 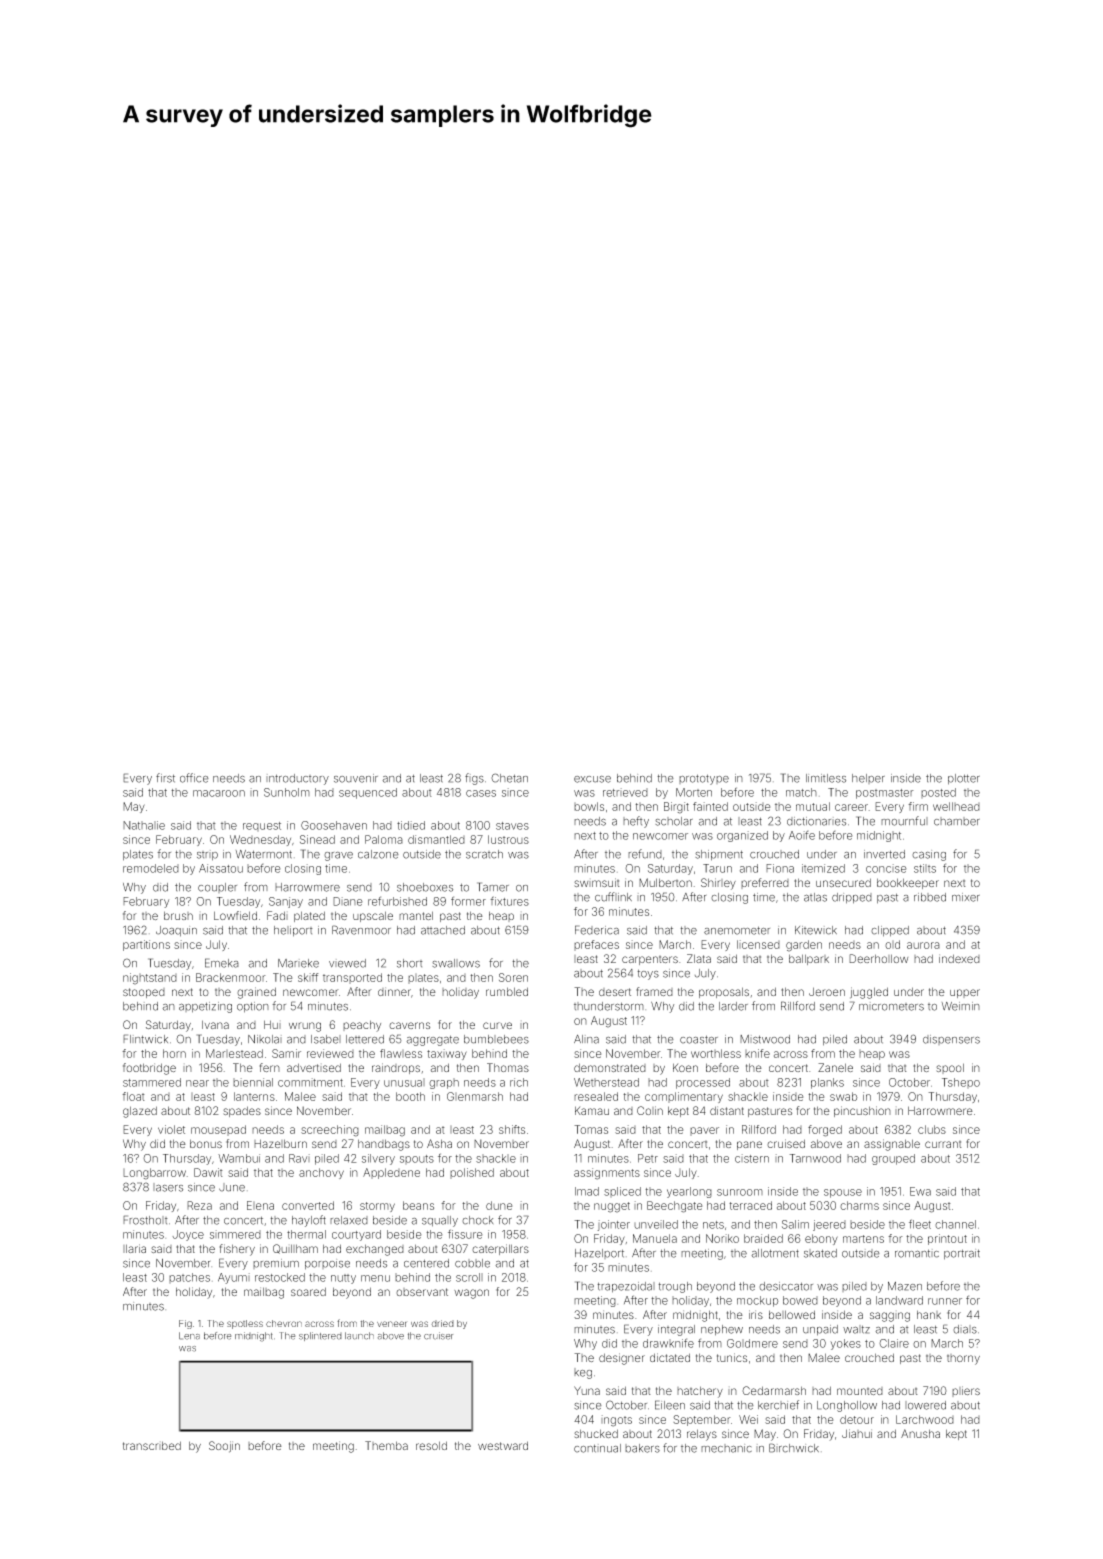 I want to click on Soojin, so click(x=224, y=1447).
